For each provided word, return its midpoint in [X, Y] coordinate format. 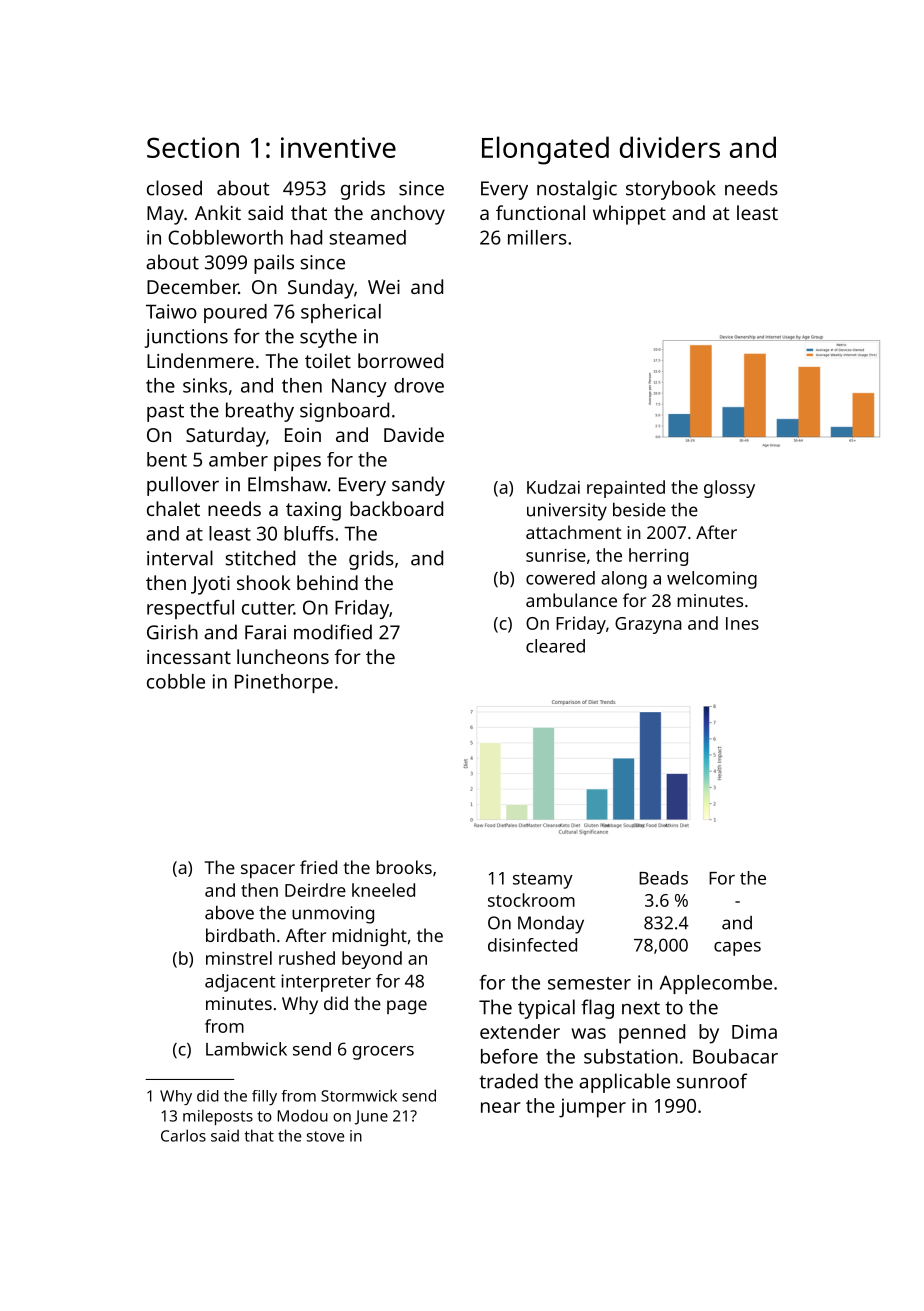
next [641, 1008]
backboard [396, 508]
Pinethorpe [284, 683]
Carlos [183, 1135]
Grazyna [648, 625]
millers [537, 237]
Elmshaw [287, 484]
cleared [555, 646]
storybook [671, 190]
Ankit [218, 212]
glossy [729, 489]
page [407, 1007]
